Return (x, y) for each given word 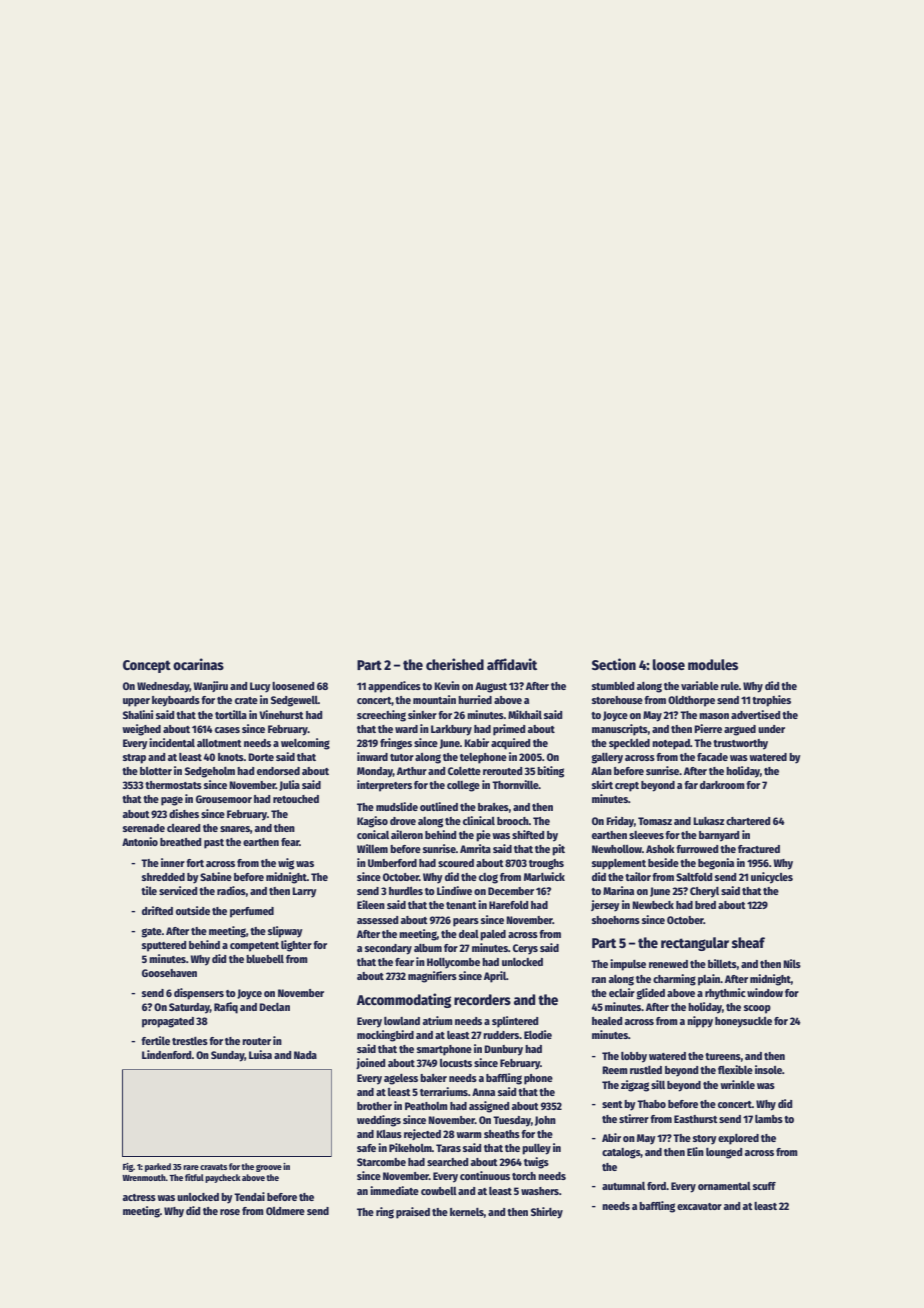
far (691, 785)
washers (540, 1191)
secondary (388, 949)
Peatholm (426, 1106)
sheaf (748, 942)
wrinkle (737, 1084)
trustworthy (740, 744)
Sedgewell (294, 701)
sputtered (164, 946)
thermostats (173, 785)
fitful (194, 1177)
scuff (764, 1186)
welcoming (305, 744)
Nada (305, 1055)
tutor (402, 757)
